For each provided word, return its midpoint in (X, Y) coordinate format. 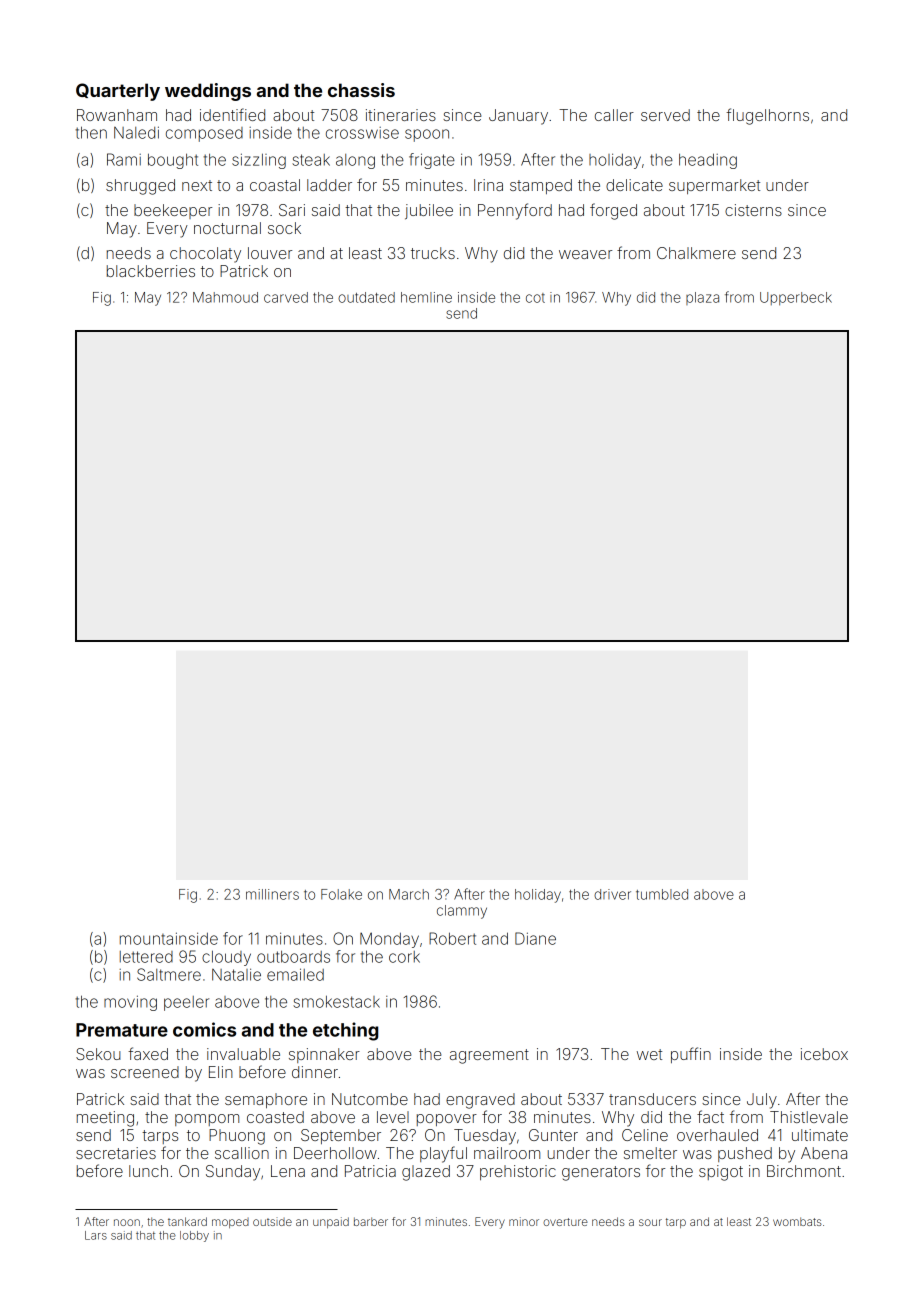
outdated (366, 297)
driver (612, 894)
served (665, 115)
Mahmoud (225, 297)
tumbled (662, 894)
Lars (96, 1235)
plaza (702, 298)
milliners (272, 894)
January (518, 117)
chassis (361, 90)
